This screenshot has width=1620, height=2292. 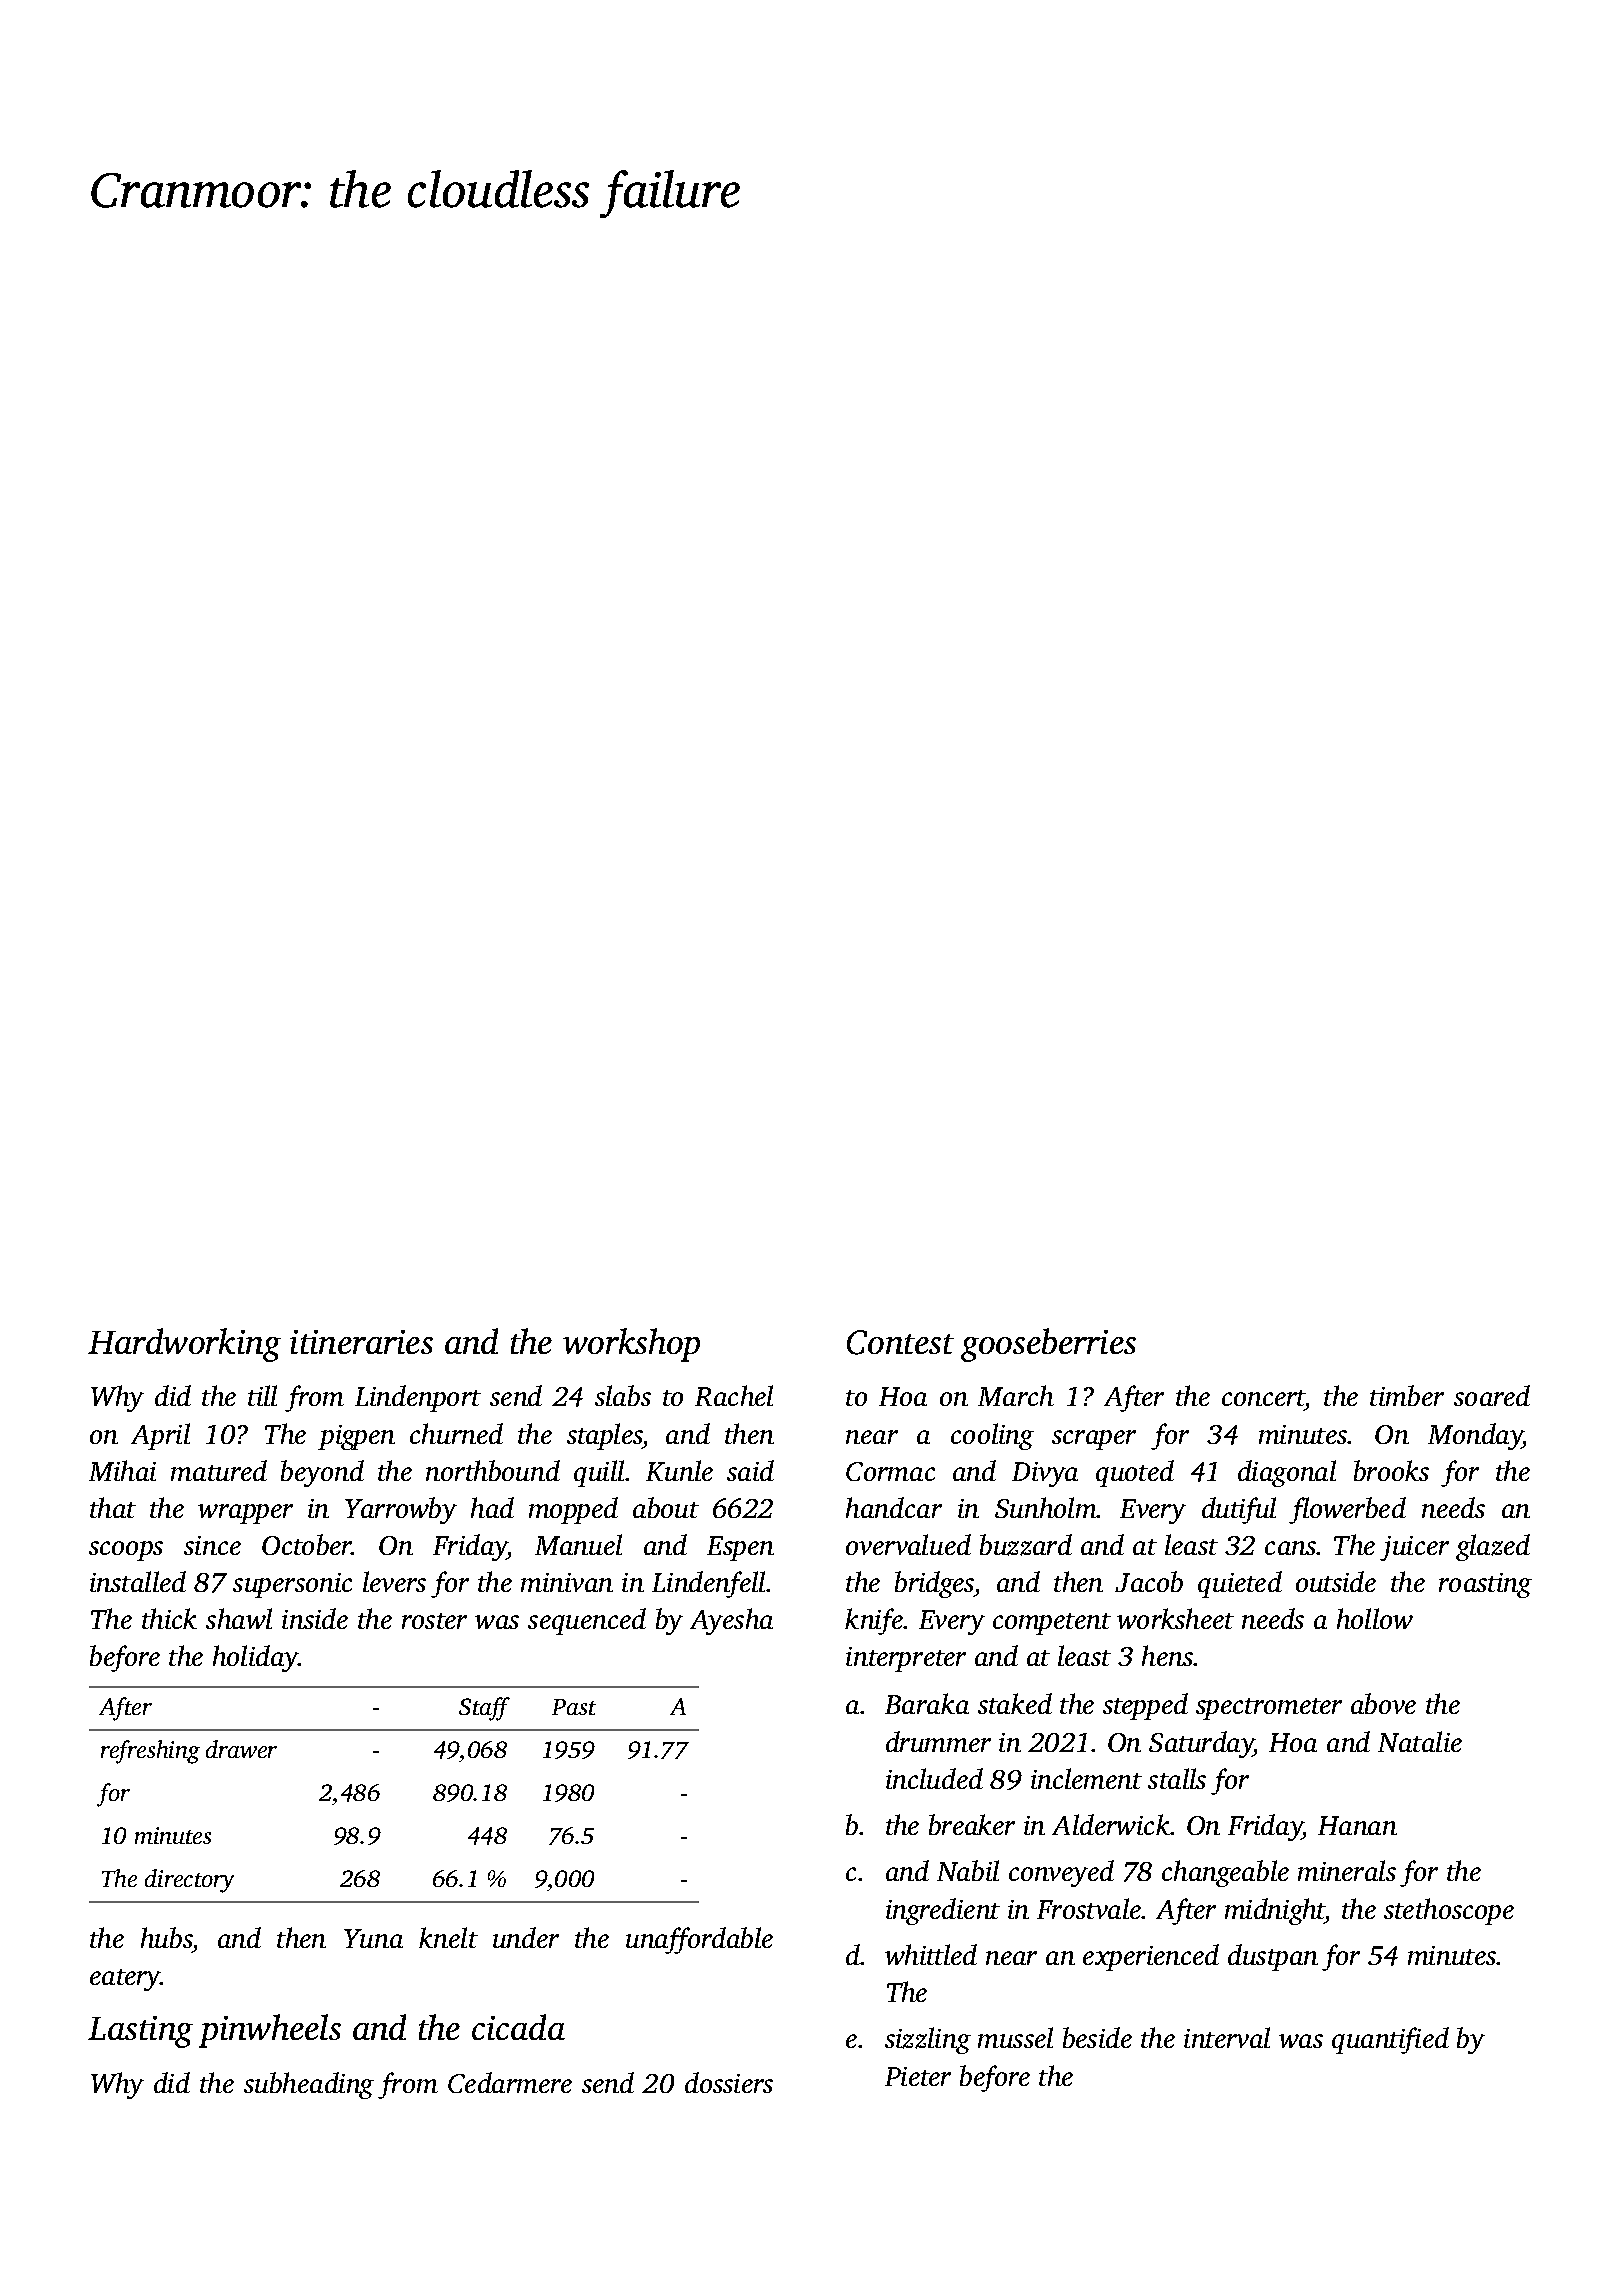 What do you see at coordinates (1407, 1395) in the screenshot?
I see `timber` at bounding box center [1407, 1395].
